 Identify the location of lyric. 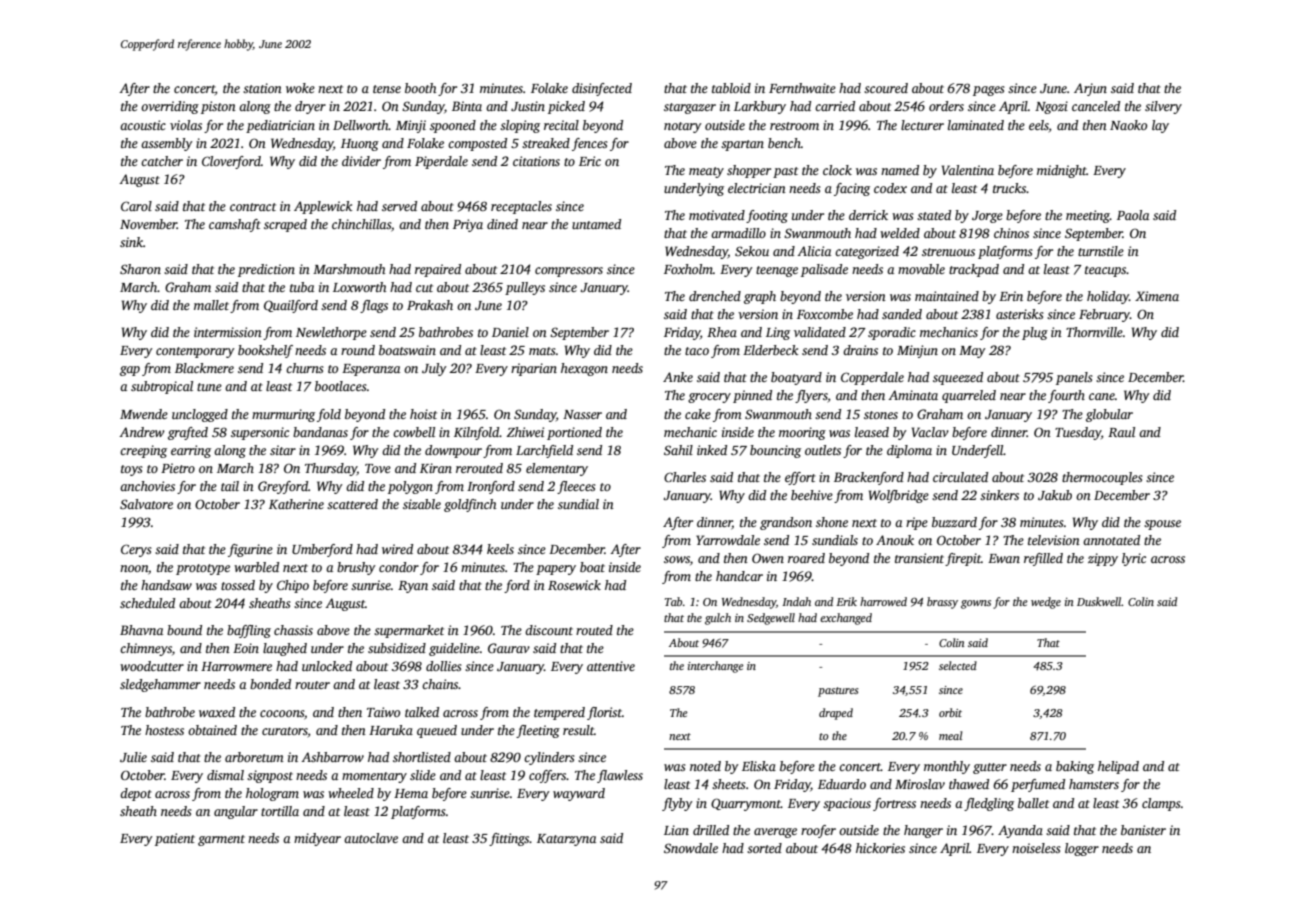
(1134, 559).
